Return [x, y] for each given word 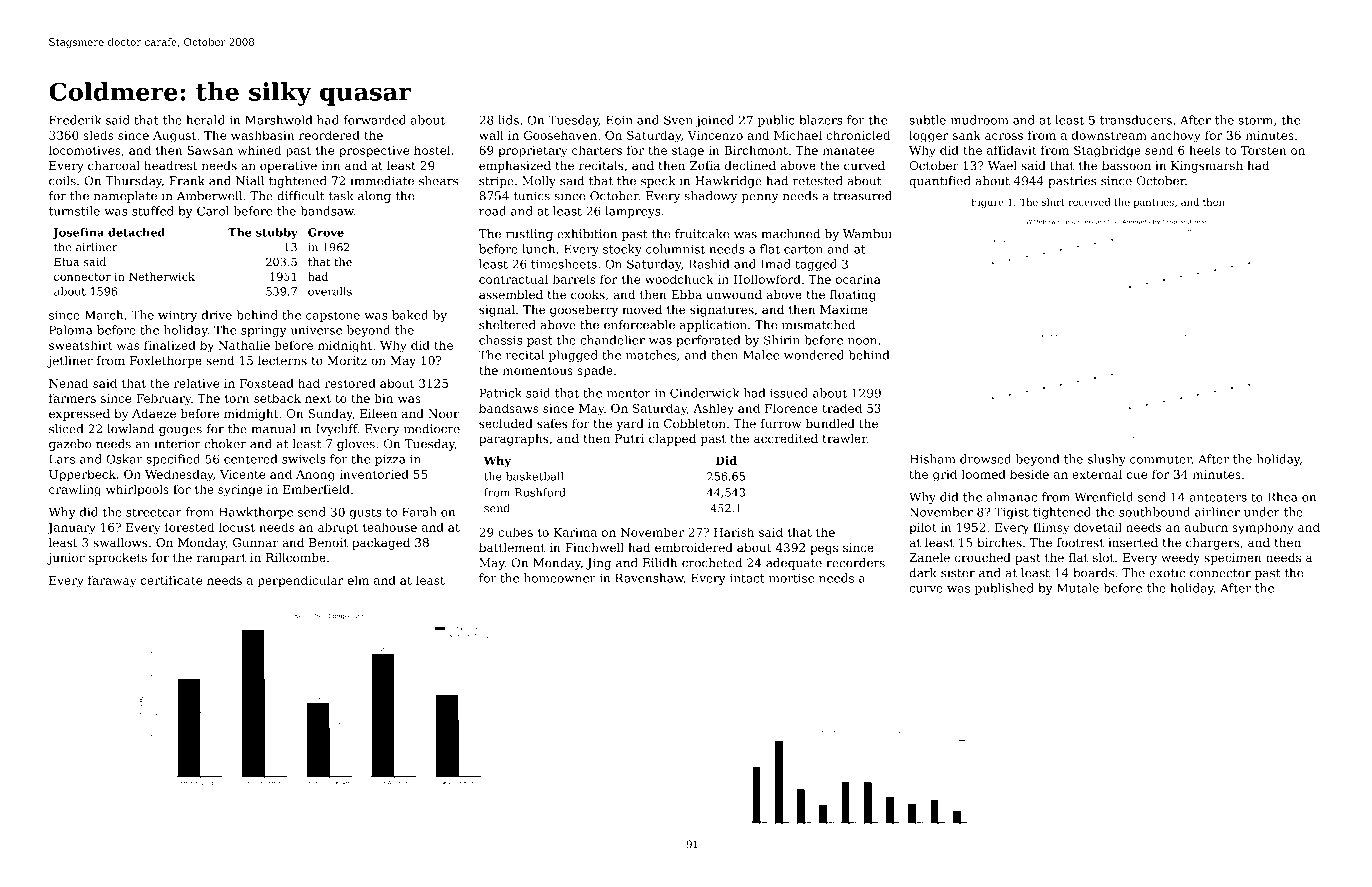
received [1089, 202]
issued [789, 393]
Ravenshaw [649, 578]
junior [66, 559]
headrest [170, 165]
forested [189, 527]
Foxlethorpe [166, 362]
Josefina [78, 233]
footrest [1080, 542]
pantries [1154, 203]
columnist [675, 249]
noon [862, 341]
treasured [862, 196]
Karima [575, 532]
